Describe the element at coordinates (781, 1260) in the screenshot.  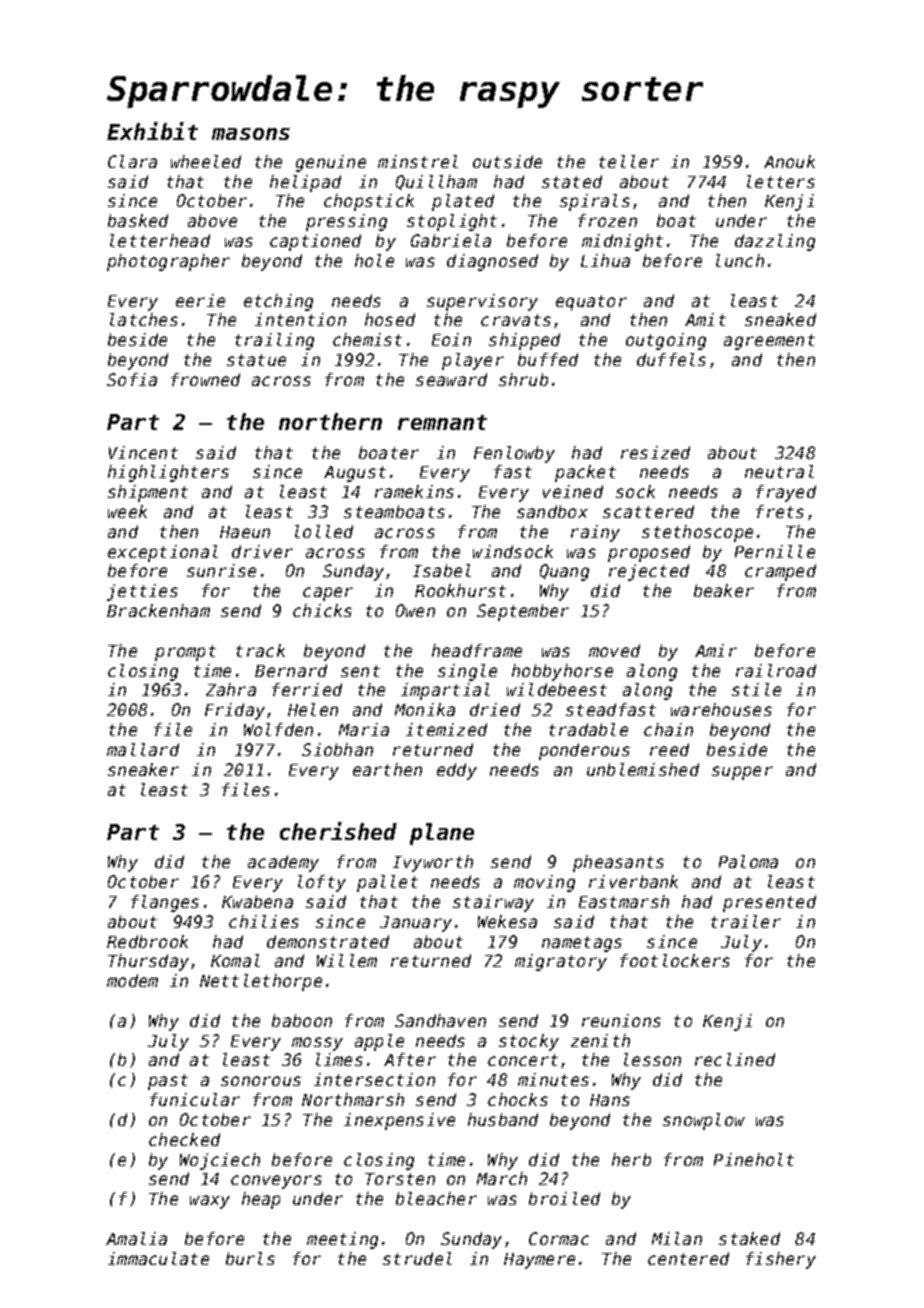
I see `fishery` at that location.
